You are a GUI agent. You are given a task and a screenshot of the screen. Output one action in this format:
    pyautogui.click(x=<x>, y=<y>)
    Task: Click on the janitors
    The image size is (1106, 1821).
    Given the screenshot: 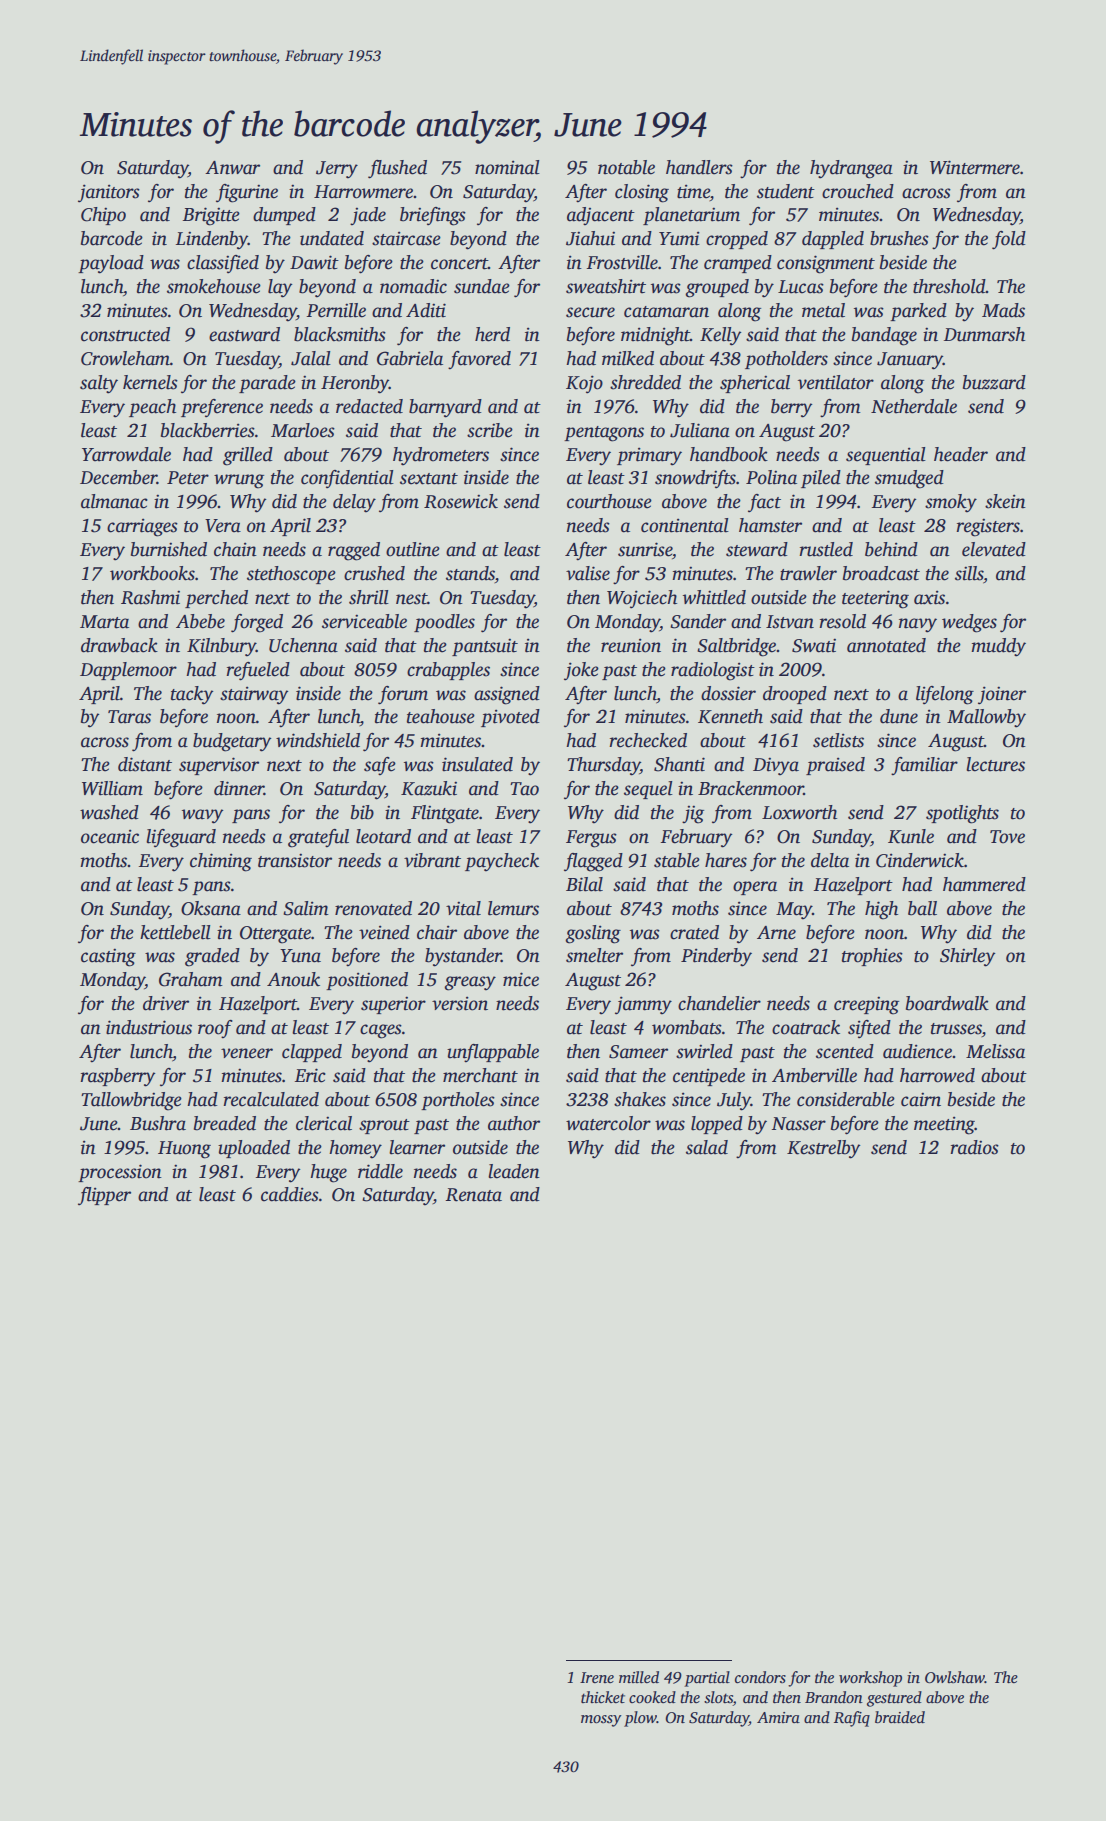 What is the action you would take?
    pyautogui.click(x=109, y=193)
